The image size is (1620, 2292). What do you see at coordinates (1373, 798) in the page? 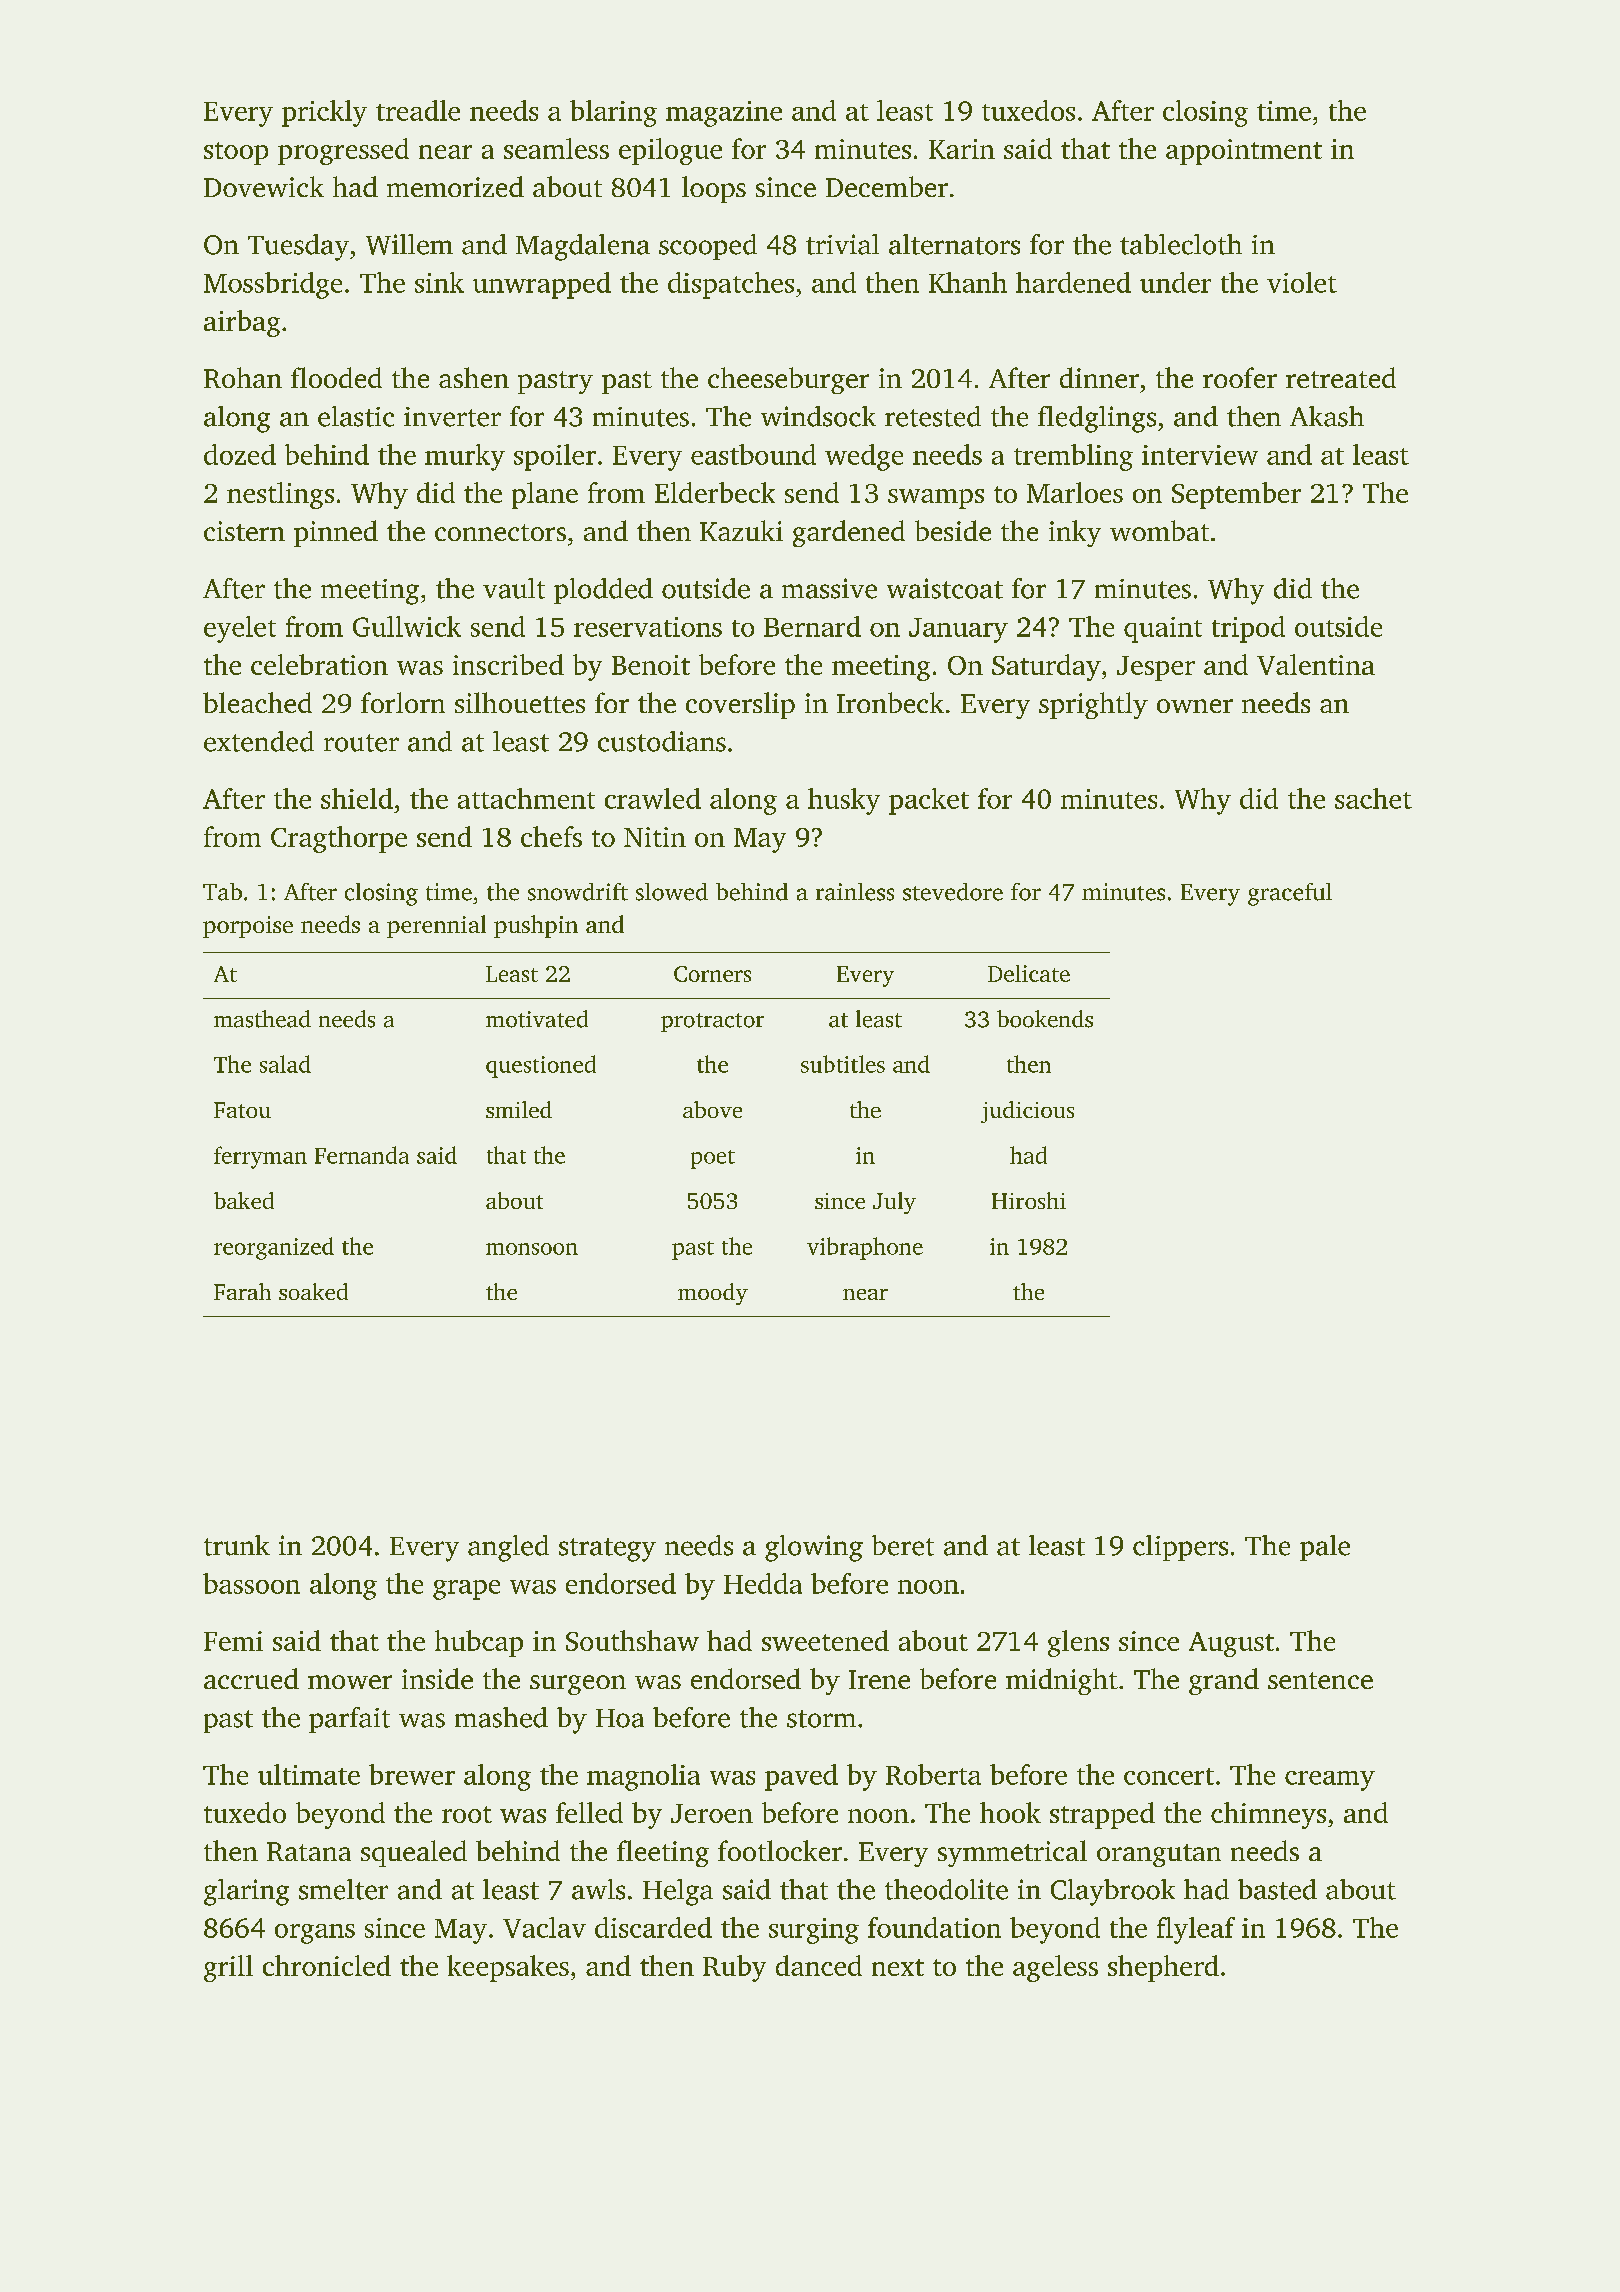
I see `sachet` at bounding box center [1373, 798].
